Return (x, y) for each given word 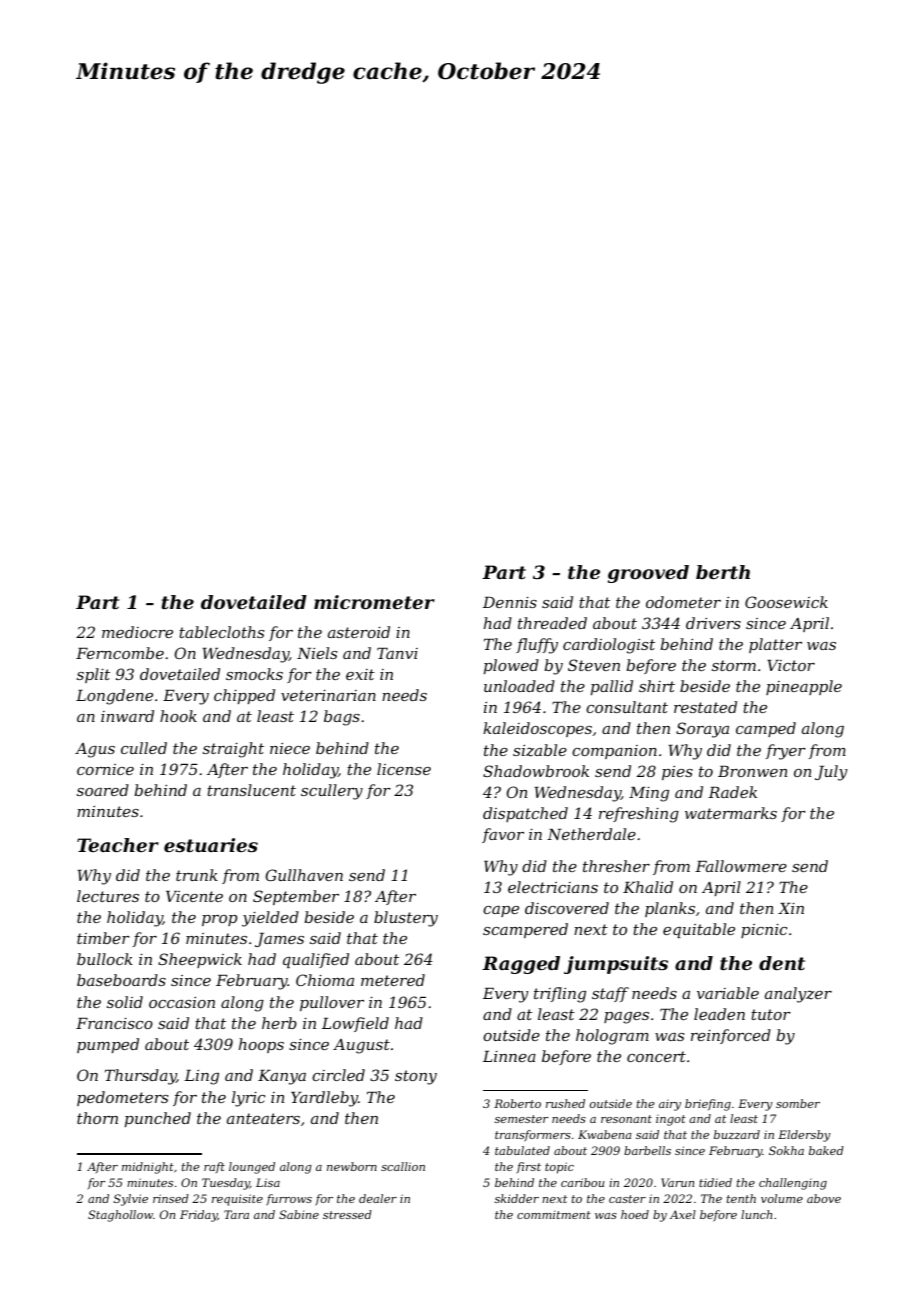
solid (125, 1002)
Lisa (268, 1182)
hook (178, 716)
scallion (403, 1166)
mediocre (137, 632)
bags (342, 718)
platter (775, 645)
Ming (649, 794)
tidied (715, 1182)
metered (393, 980)
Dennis (510, 602)
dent (782, 963)
